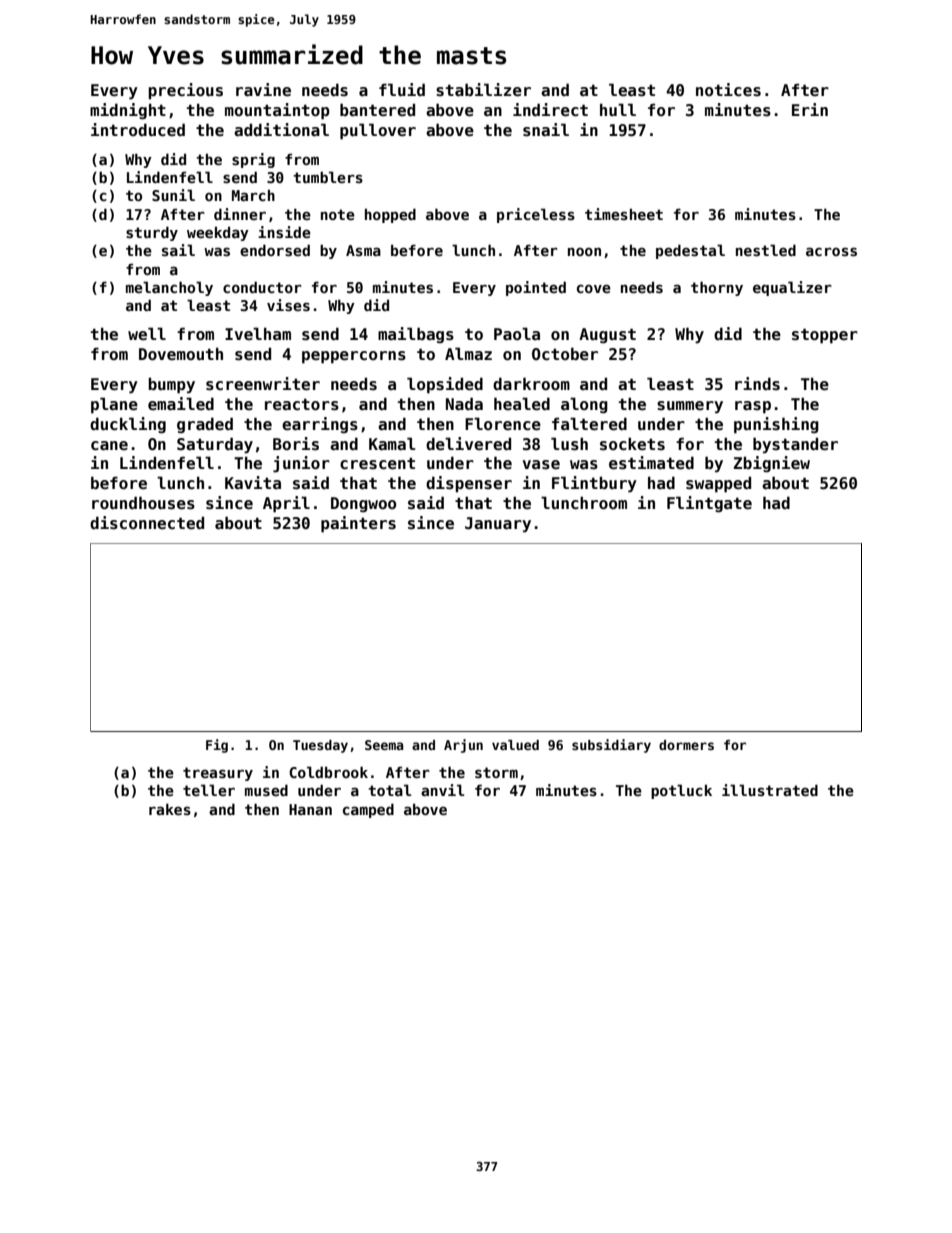  Describe the element at coordinates (531, 384) in the screenshot. I see `darkroom` at that location.
